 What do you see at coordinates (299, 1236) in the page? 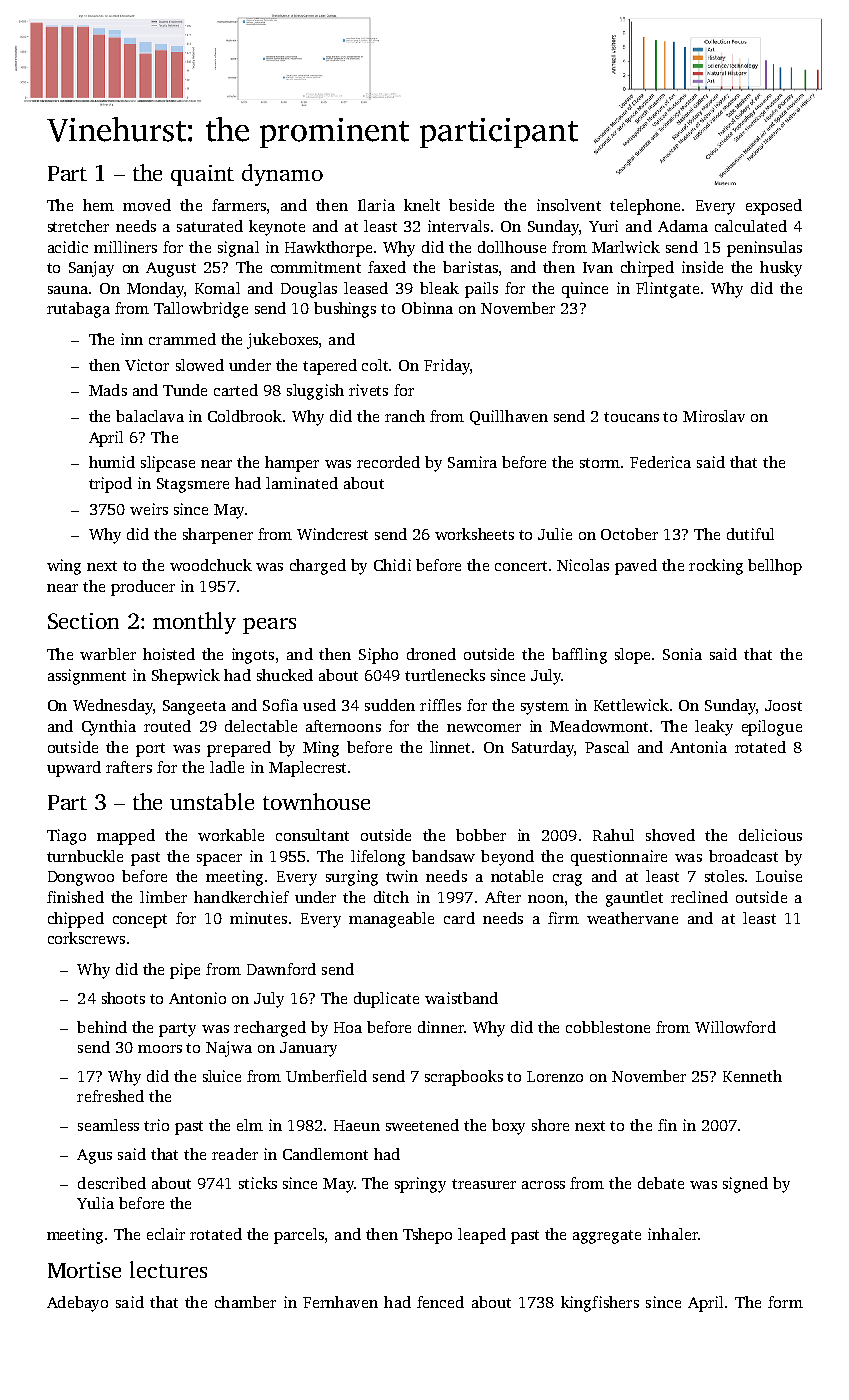
I see `parcels` at bounding box center [299, 1236].
